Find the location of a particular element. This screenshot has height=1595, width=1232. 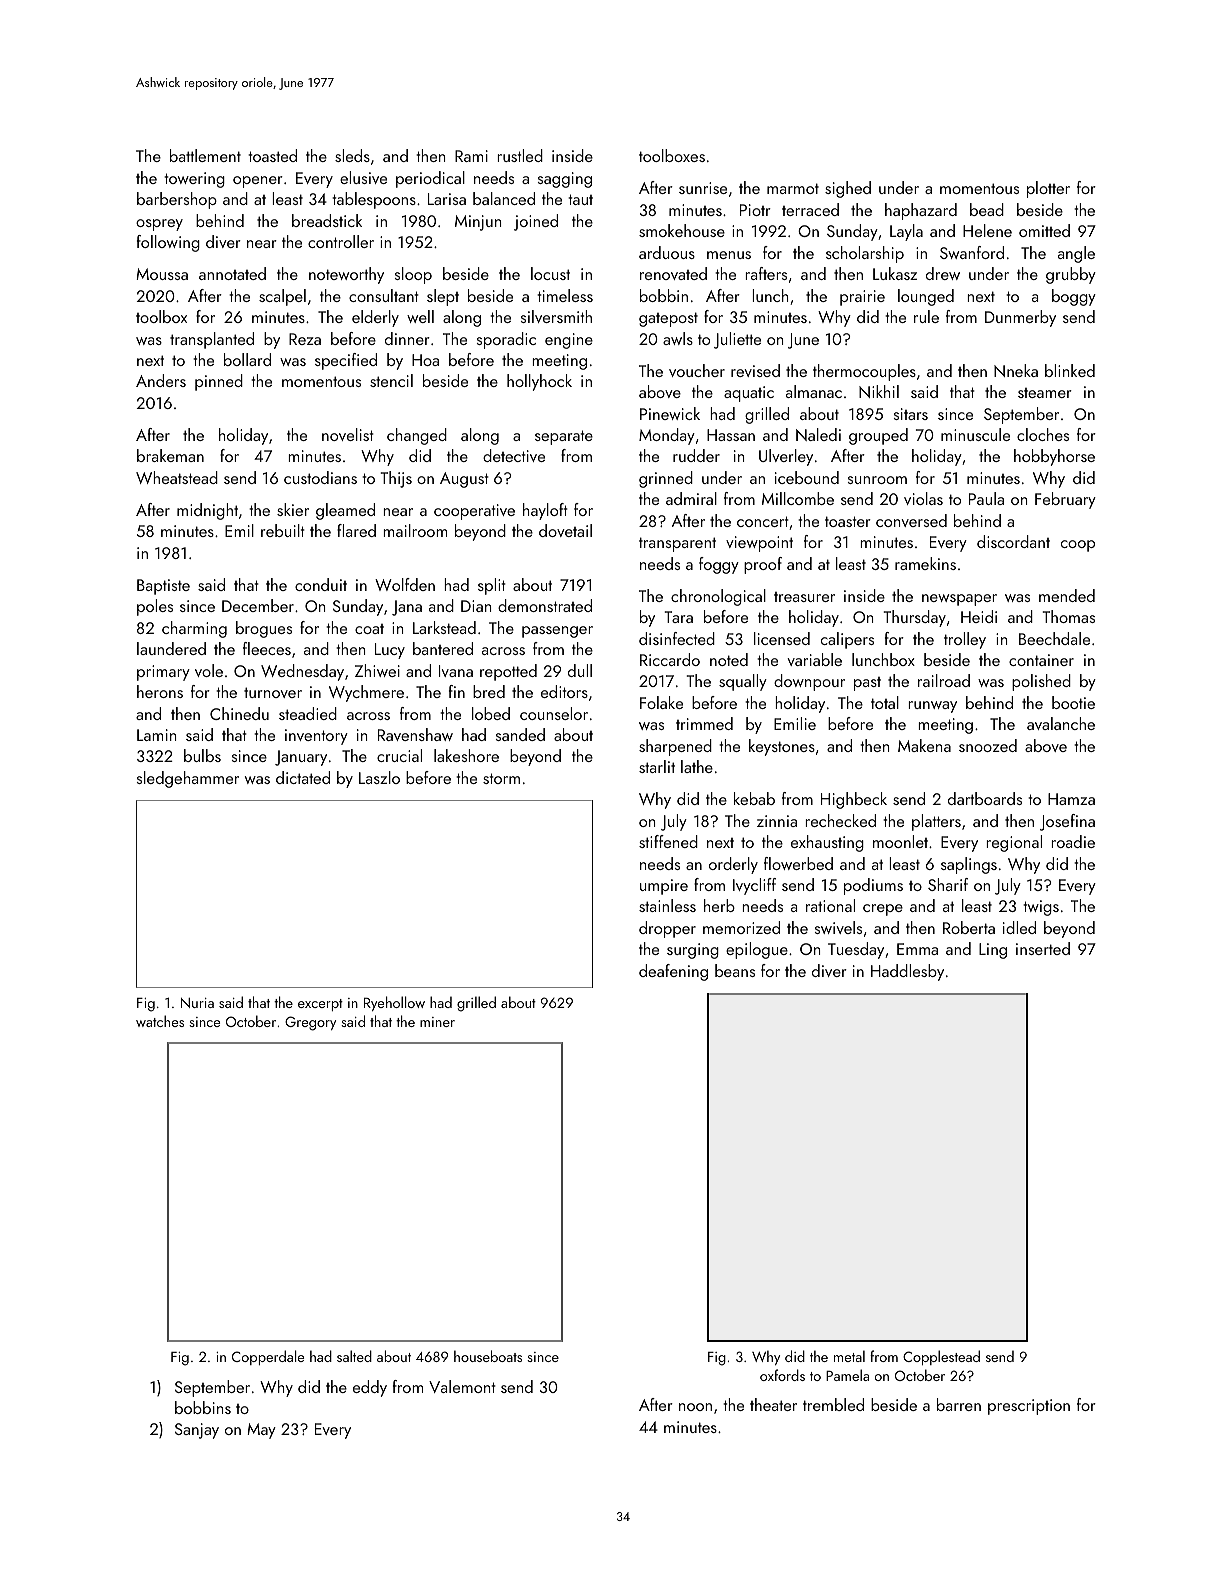

May is located at coordinates (261, 1431).
